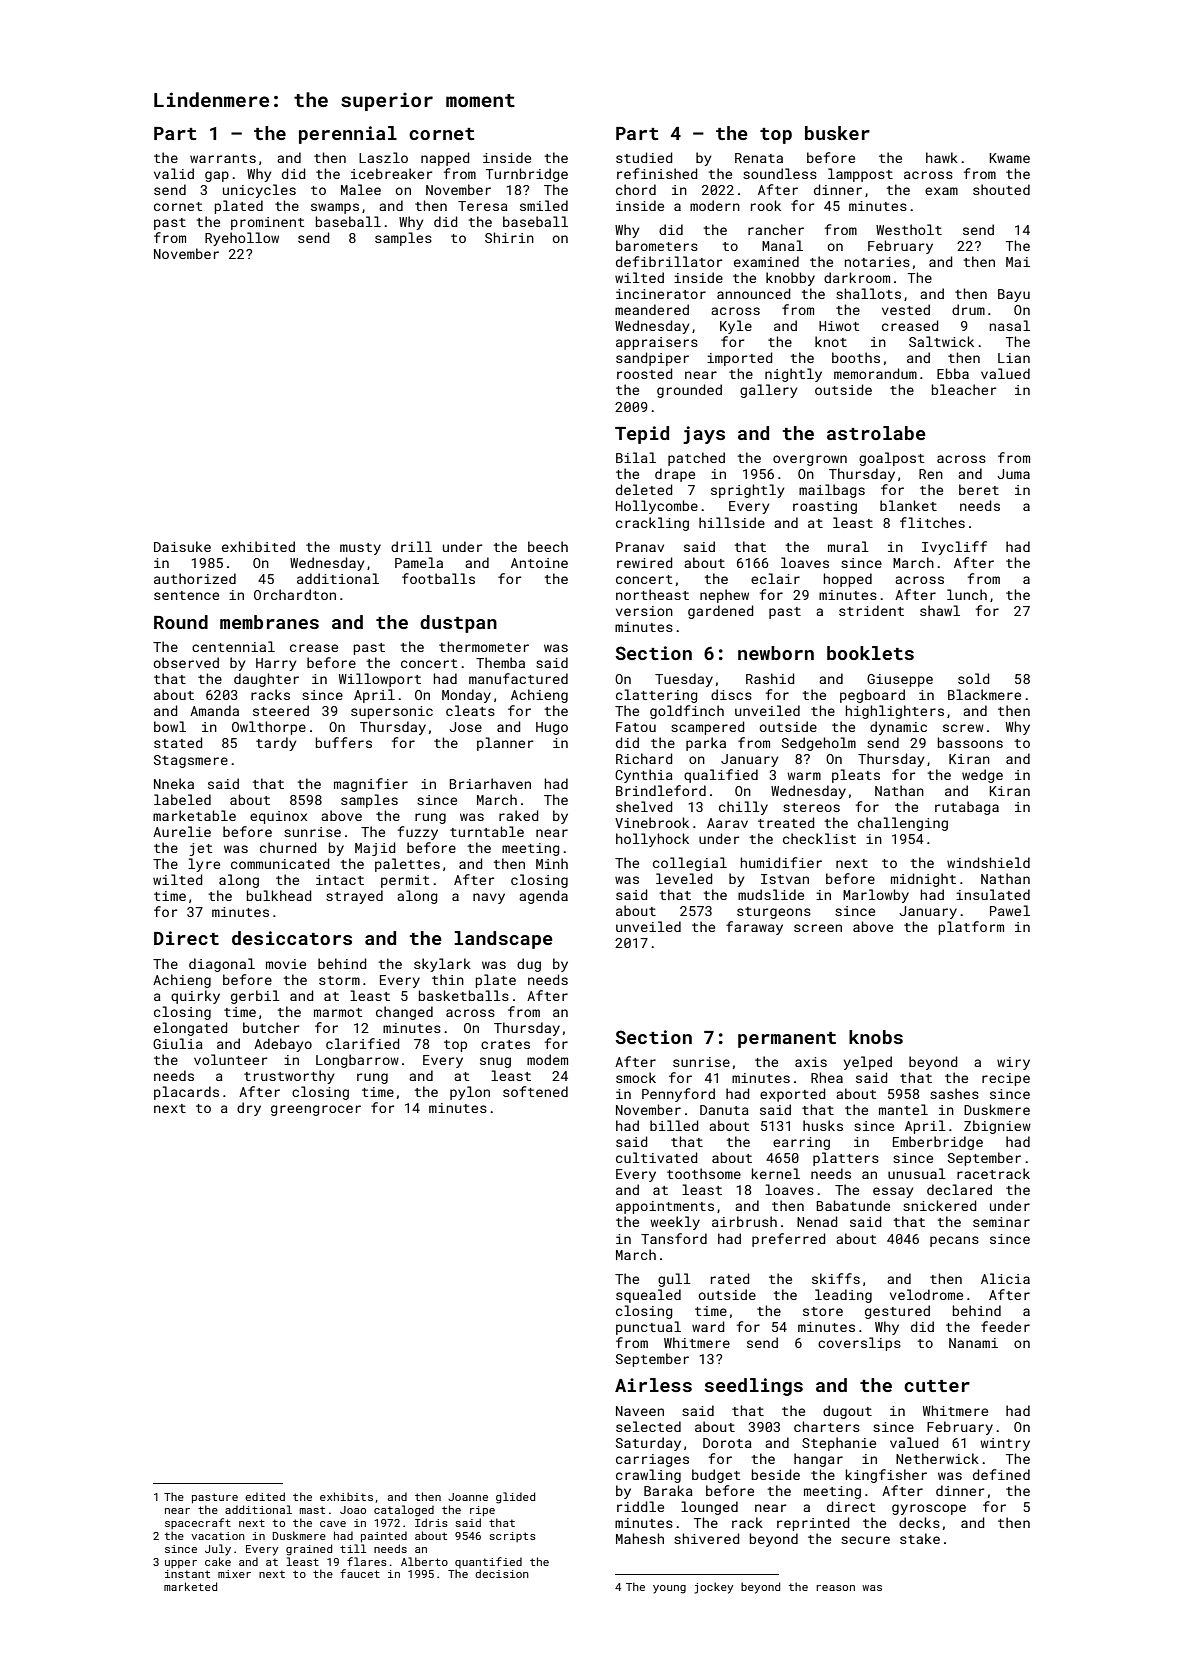  What do you see at coordinates (357, 1061) in the page?
I see `Longbarrow` at bounding box center [357, 1061].
